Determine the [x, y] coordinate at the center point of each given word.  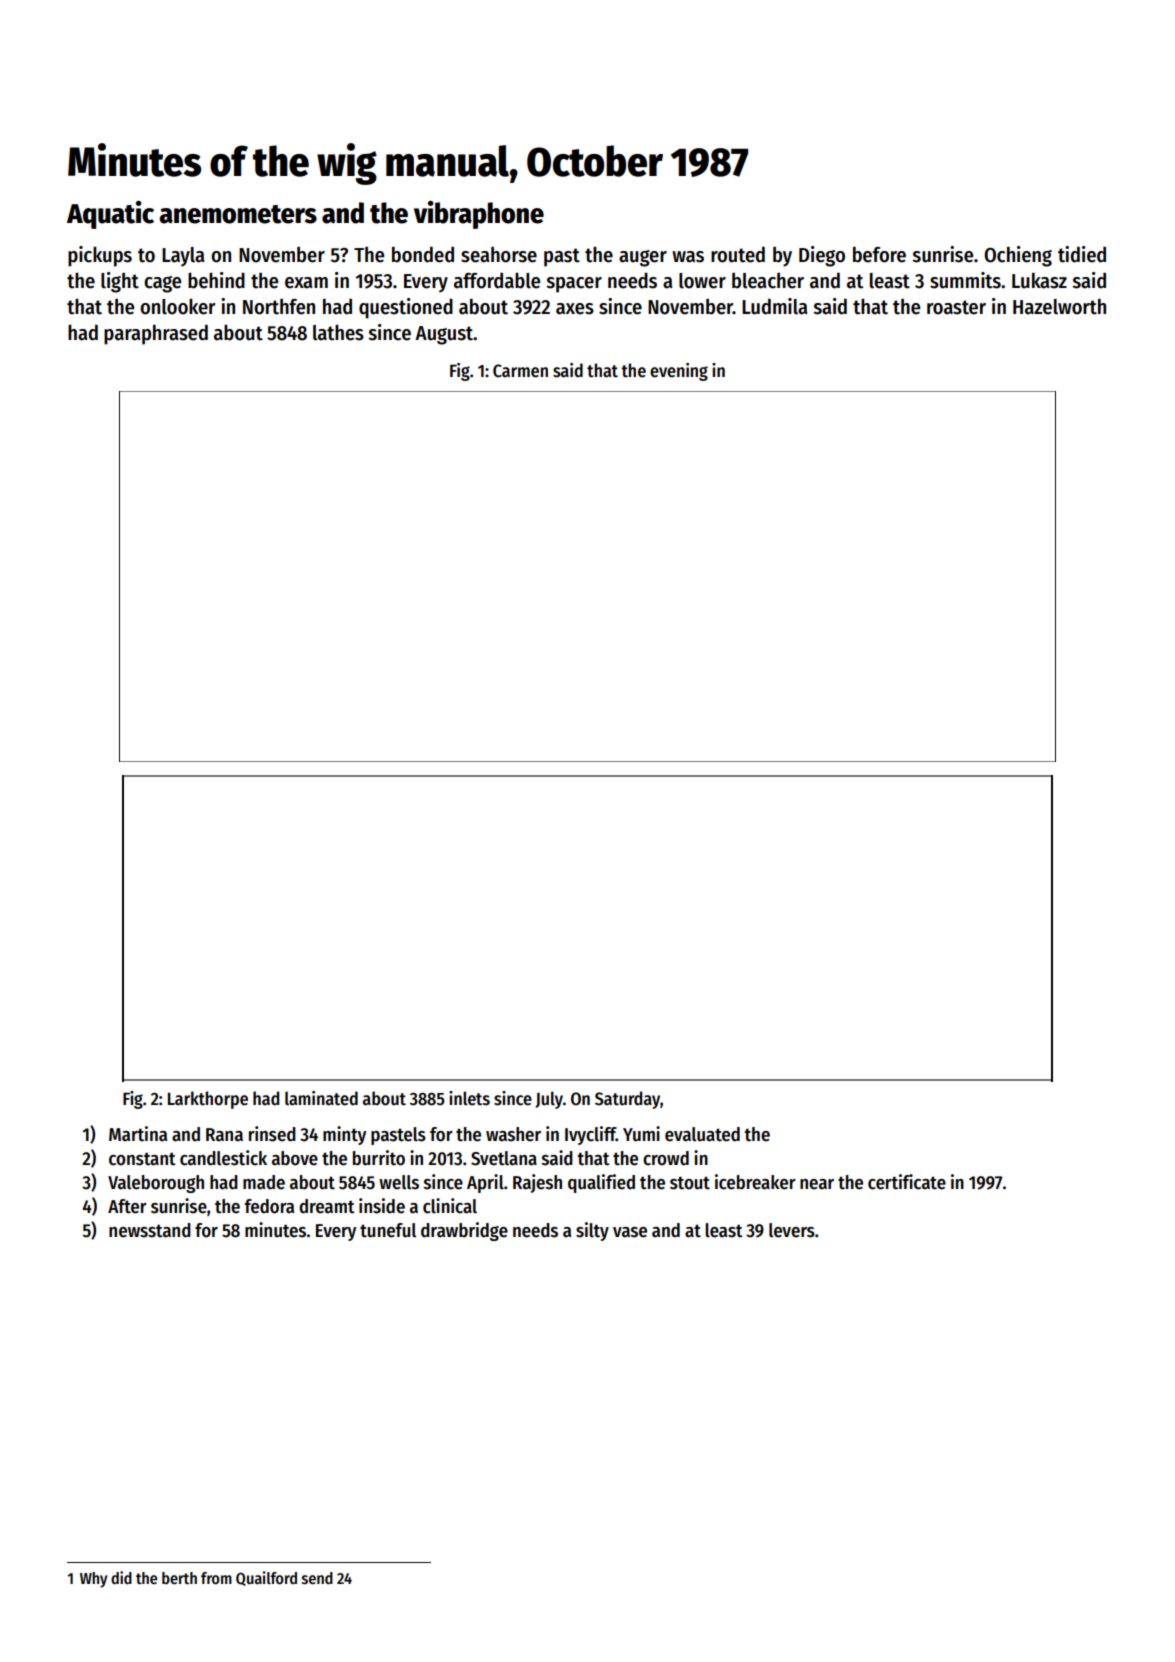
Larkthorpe [208, 1100]
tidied [1082, 254]
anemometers [238, 214]
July [549, 1100]
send [317, 1578]
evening [679, 372]
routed [738, 254]
